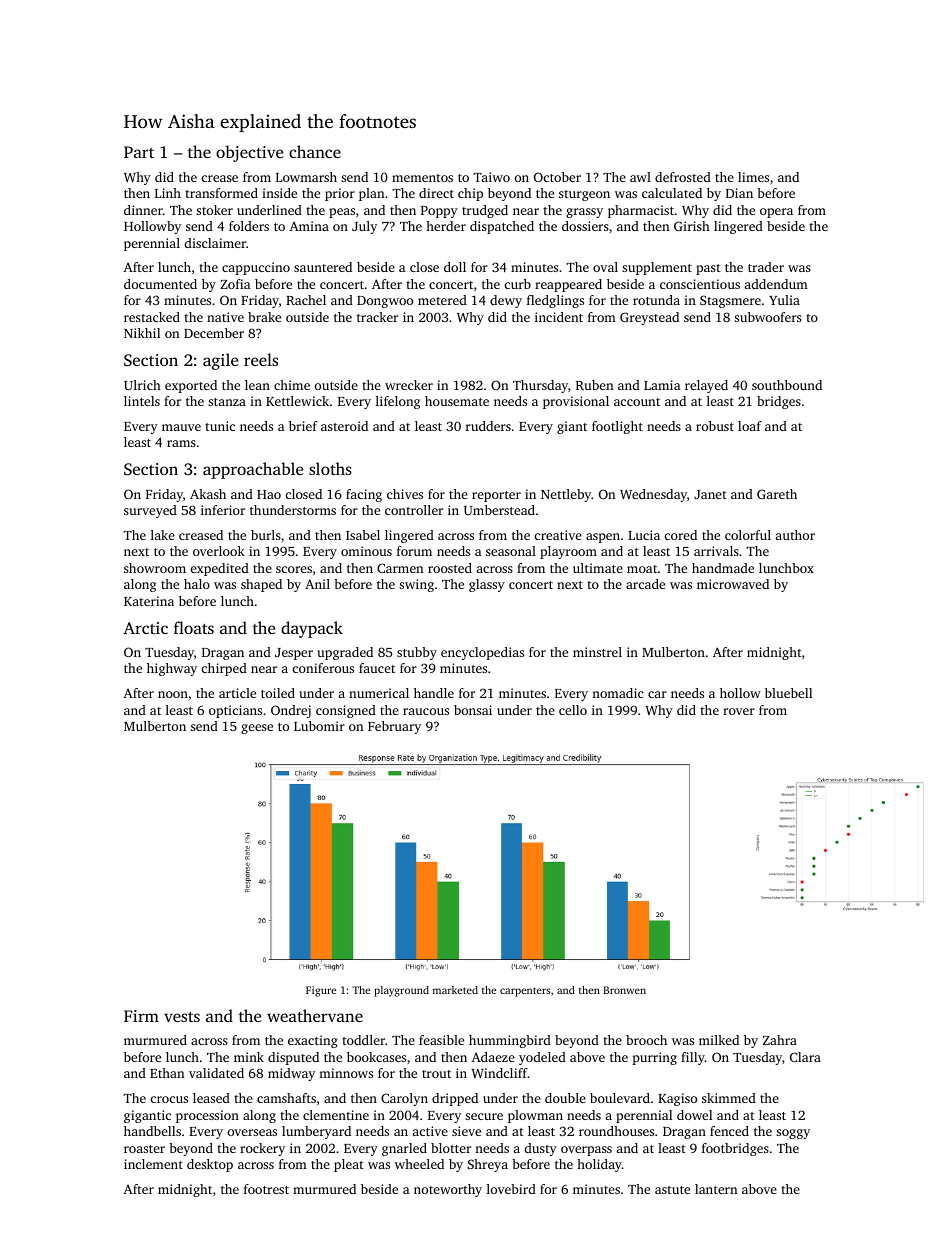  What do you see at coordinates (249, 153) in the screenshot?
I see `objective` at bounding box center [249, 153].
